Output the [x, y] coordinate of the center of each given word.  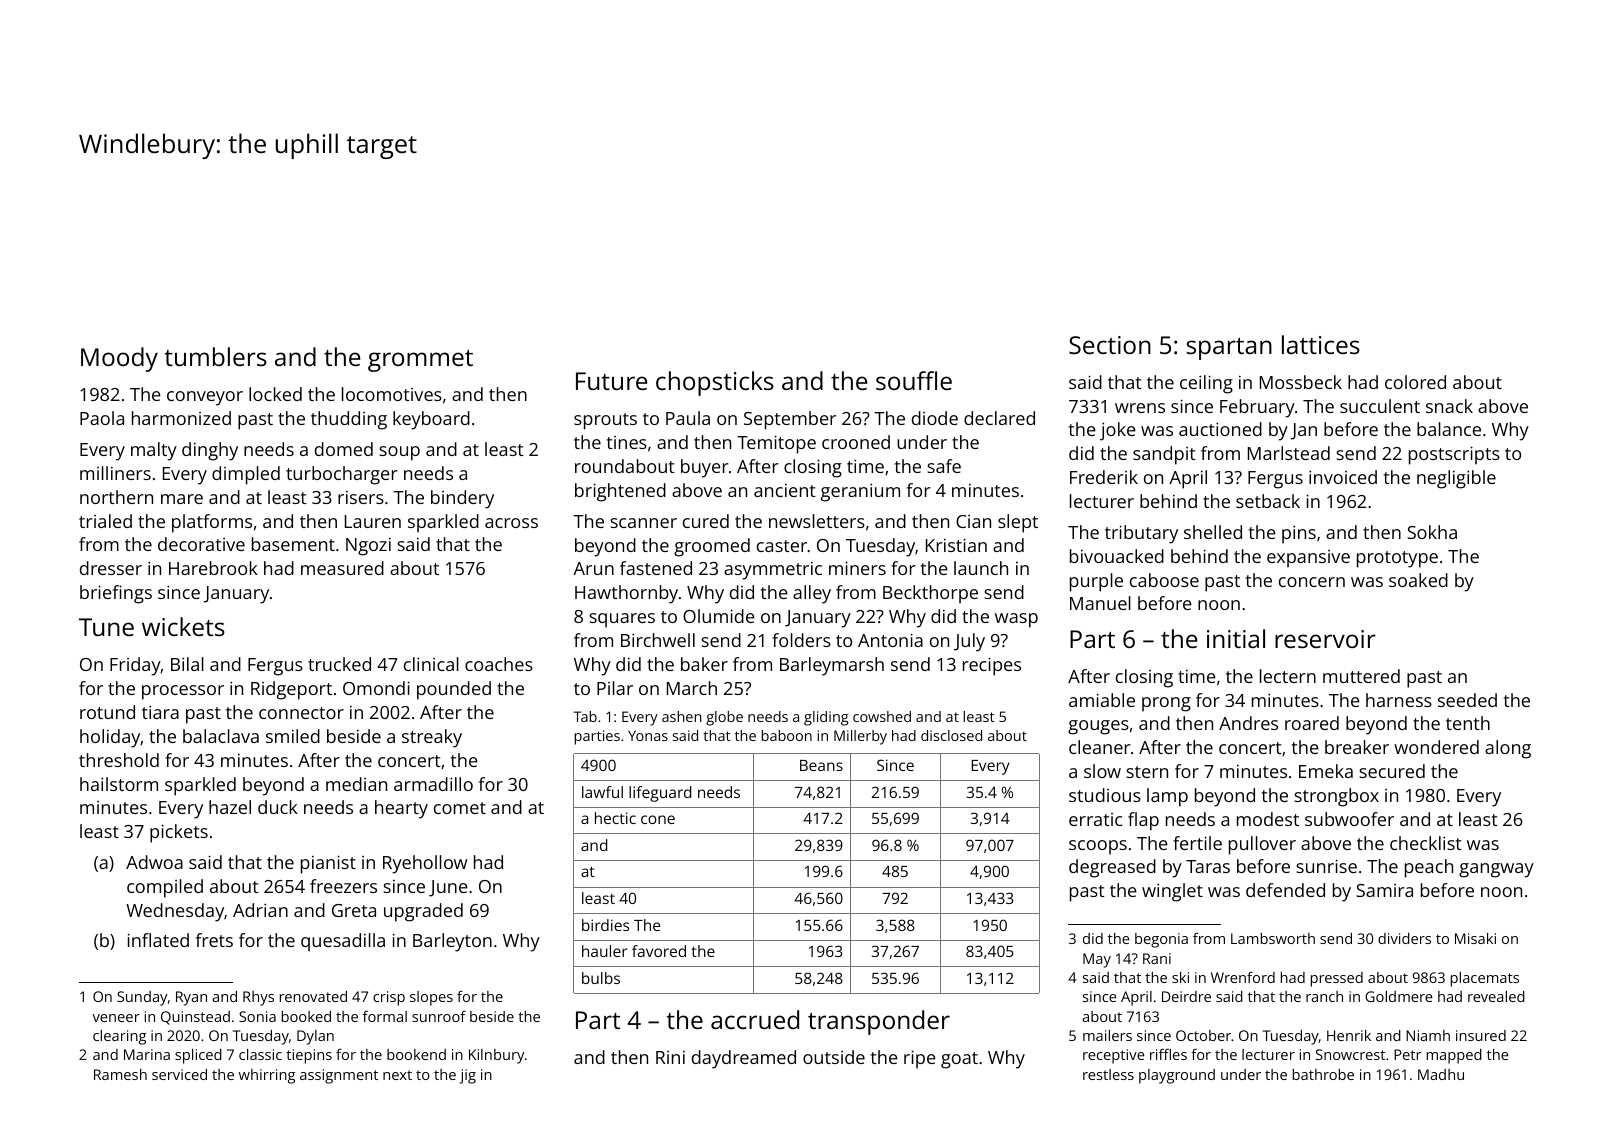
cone [658, 819]
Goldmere [1399, 996]
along [1508, 749]
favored [659, 951]
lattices [1321, 344]
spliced [198, 1056]
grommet [420, 361]
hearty [401, 809]
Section [1110, 345]
